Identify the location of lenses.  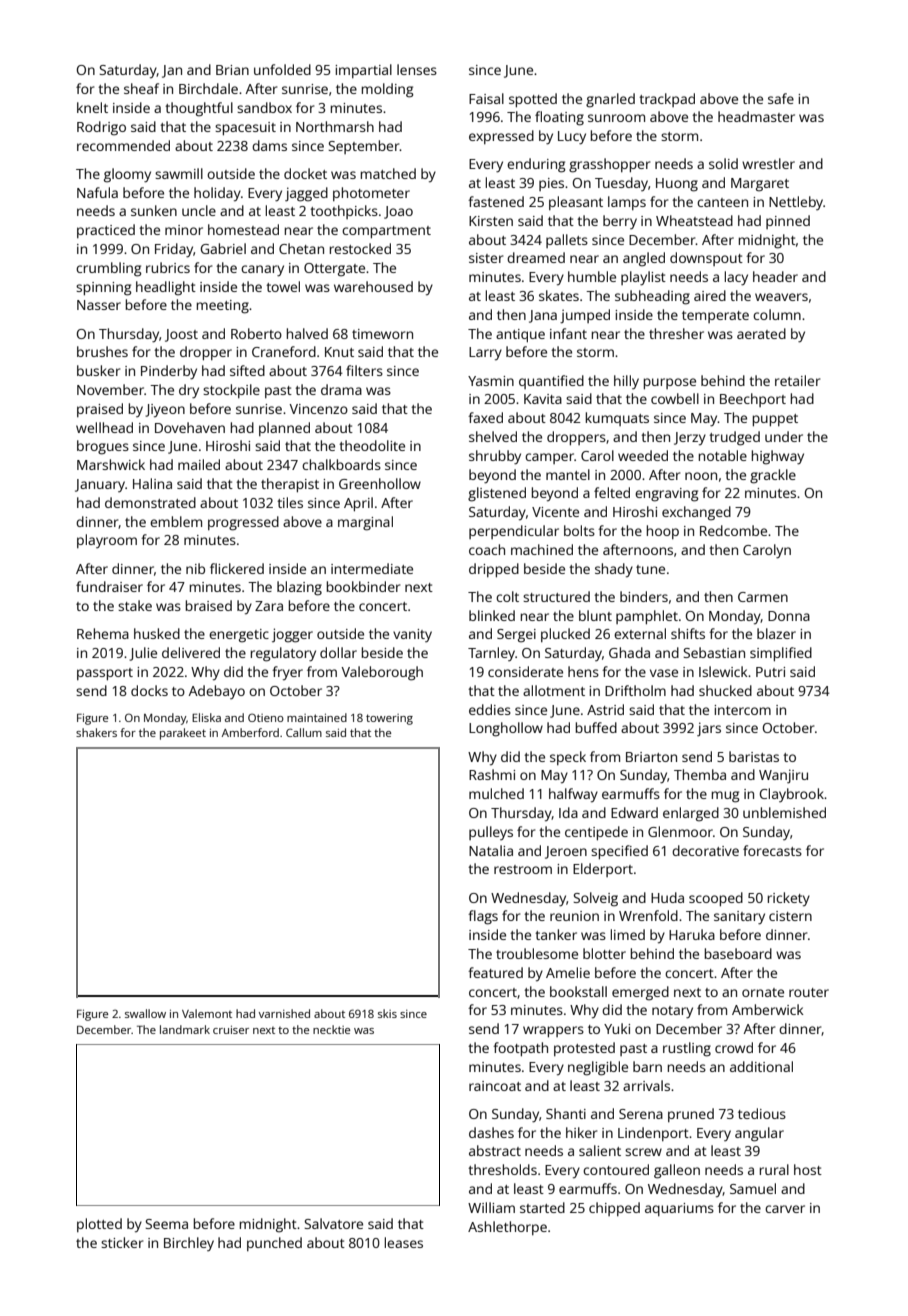
(417, 69).
